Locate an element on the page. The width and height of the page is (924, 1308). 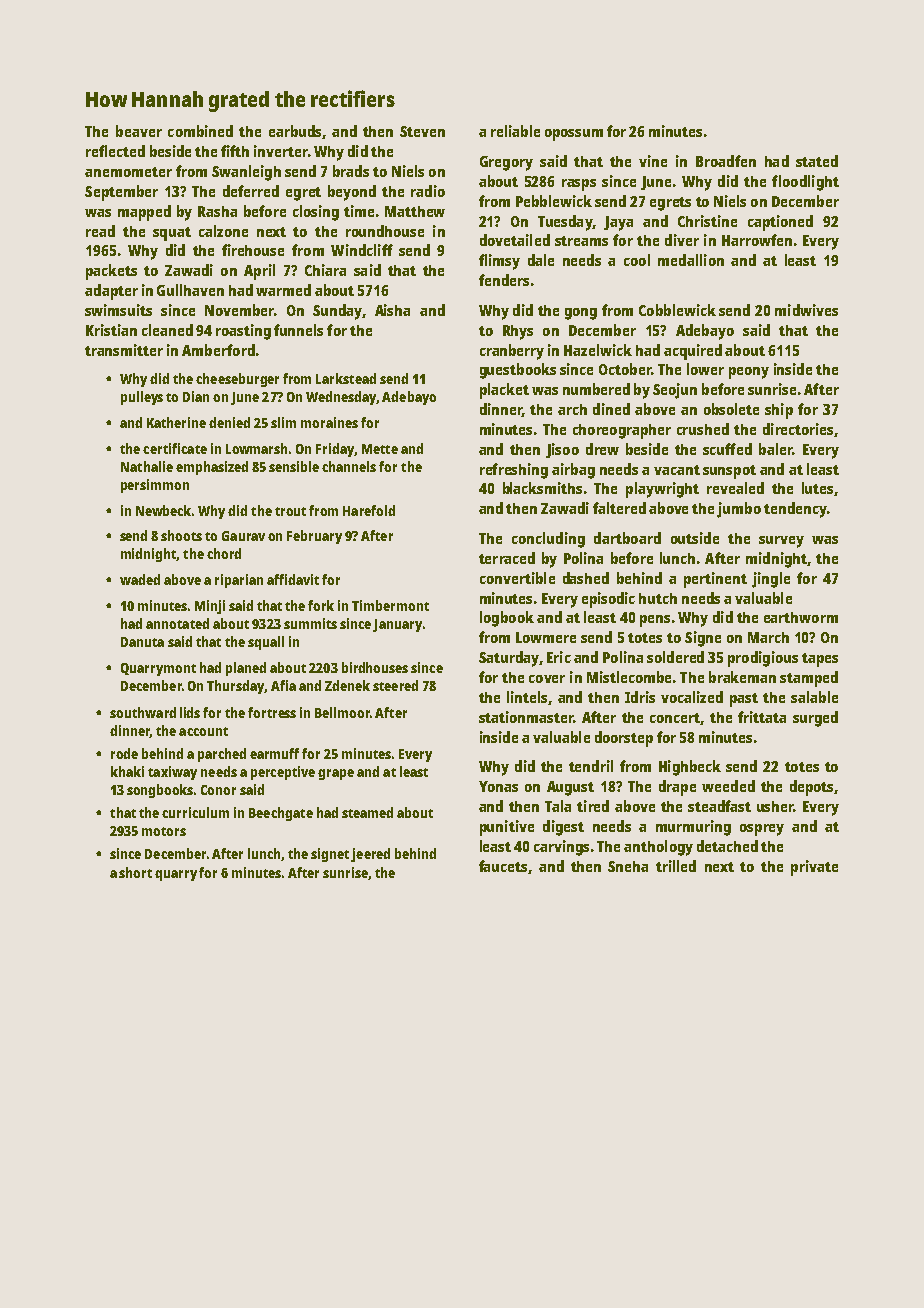
Thursday is located at coordinates (236, 687).
